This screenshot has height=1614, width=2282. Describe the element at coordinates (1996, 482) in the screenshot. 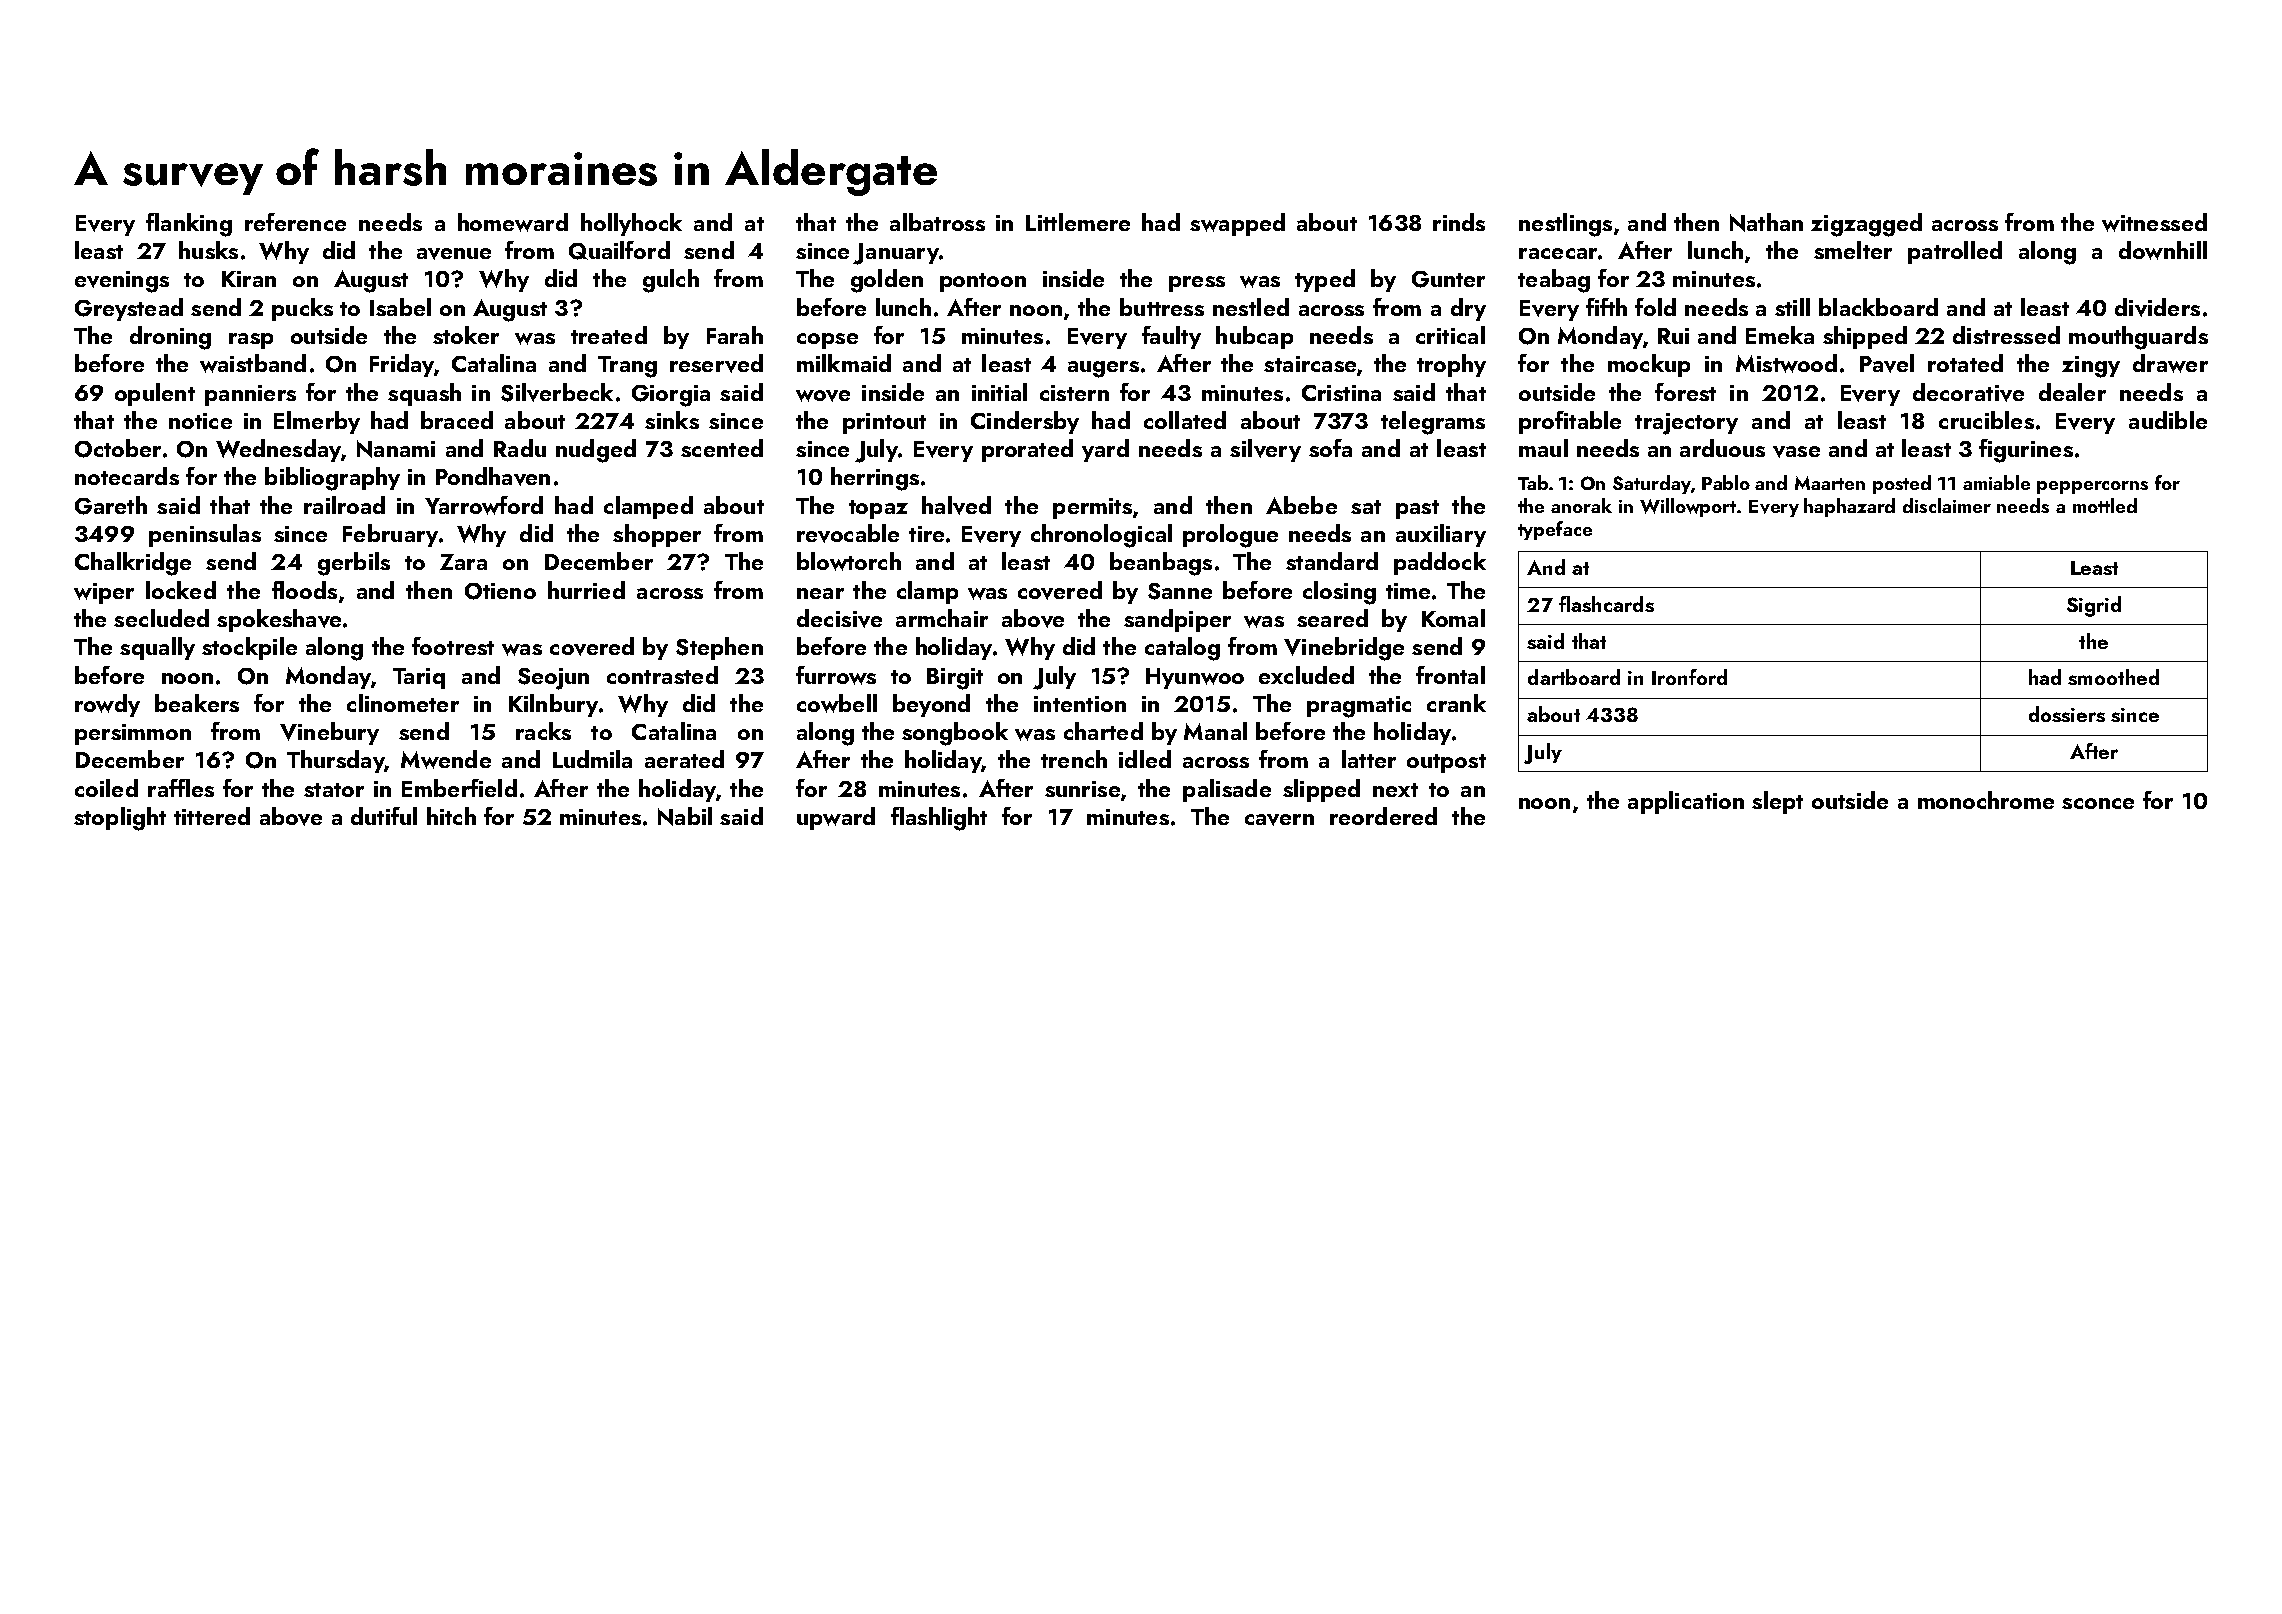

I see `amiable` at that location.
